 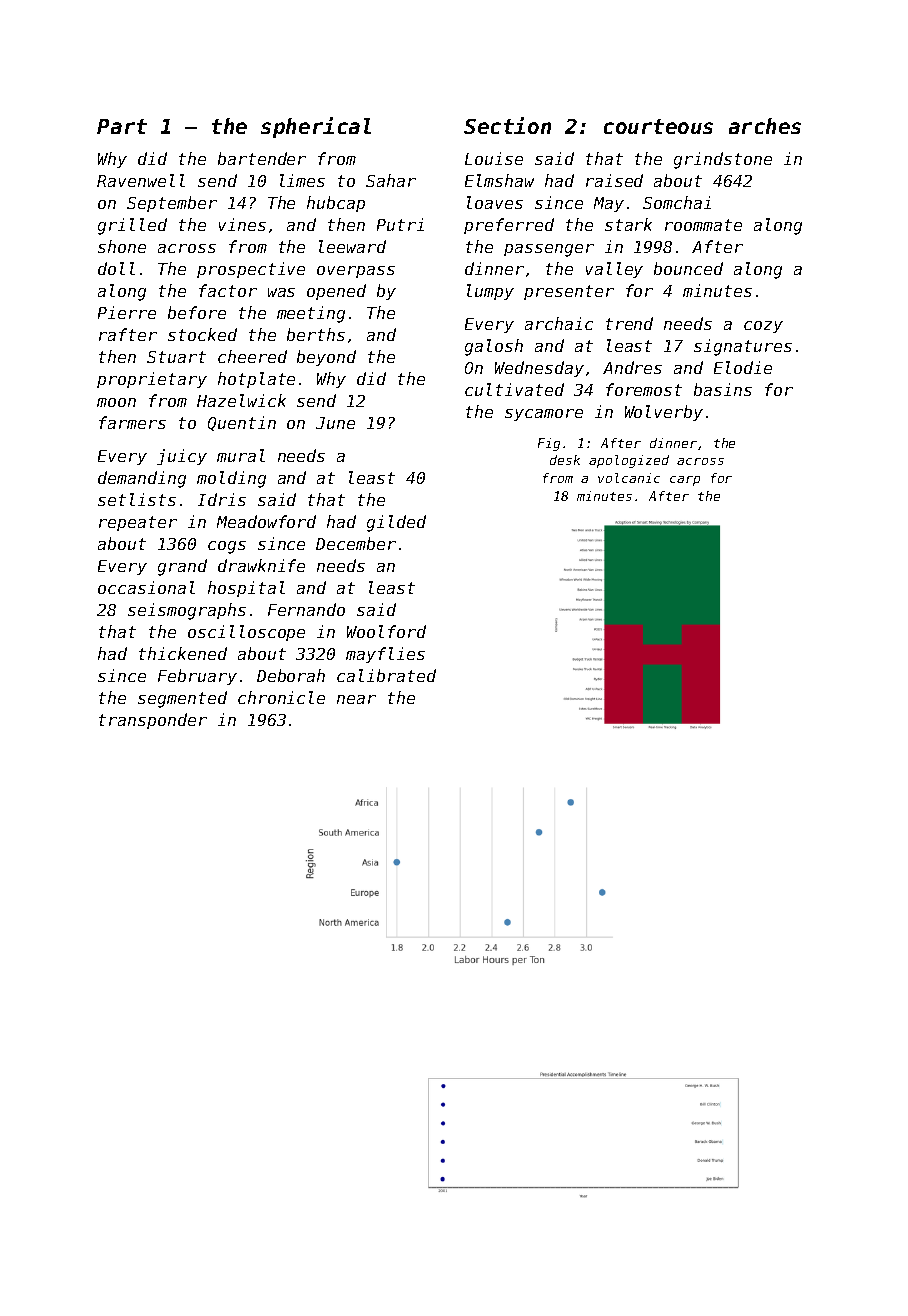 What do you see at coordinates (507, 125) in the screenshot?
I see `Section` at bounding box center [507, 125].
